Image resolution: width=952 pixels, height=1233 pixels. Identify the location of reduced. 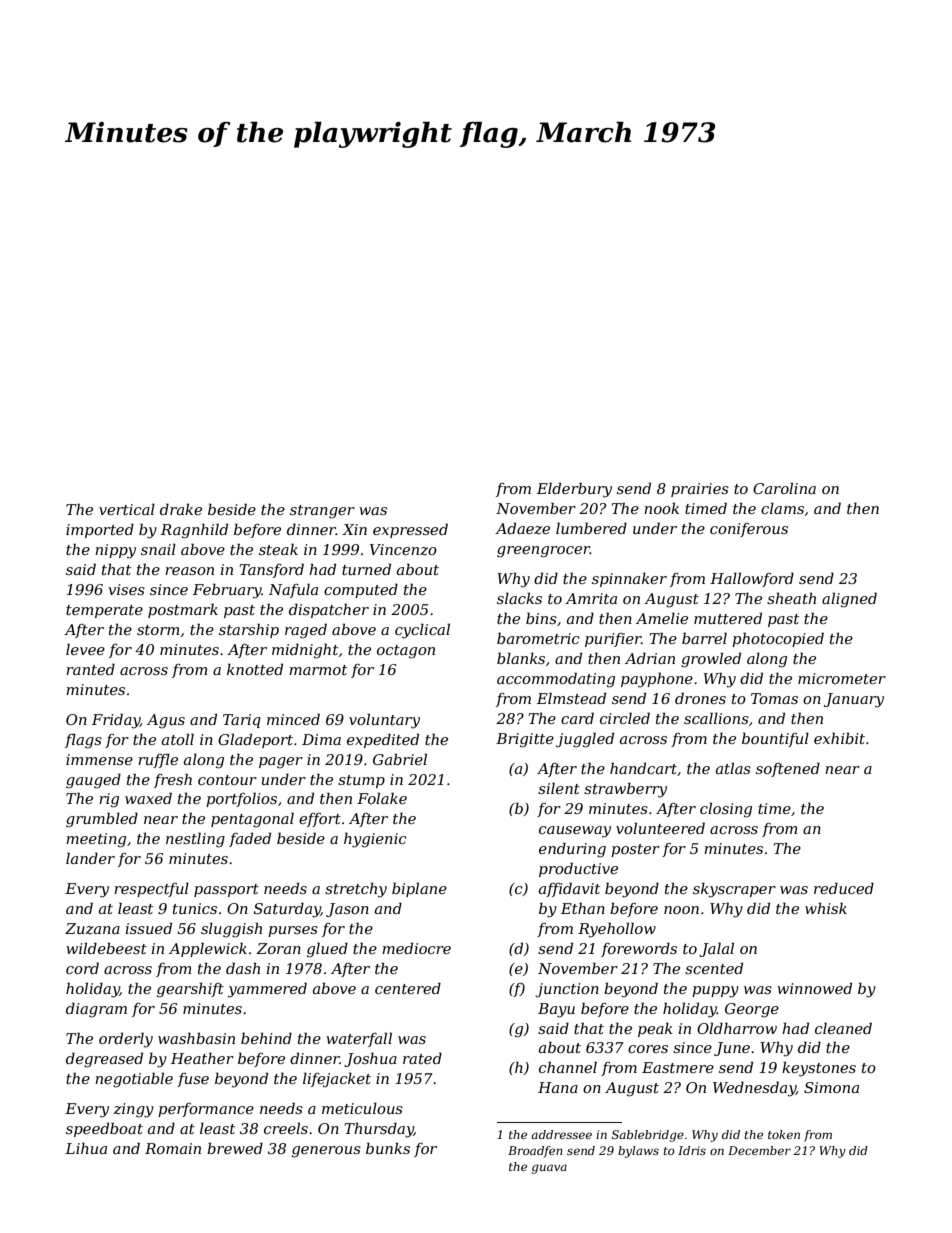
(844, 888).
